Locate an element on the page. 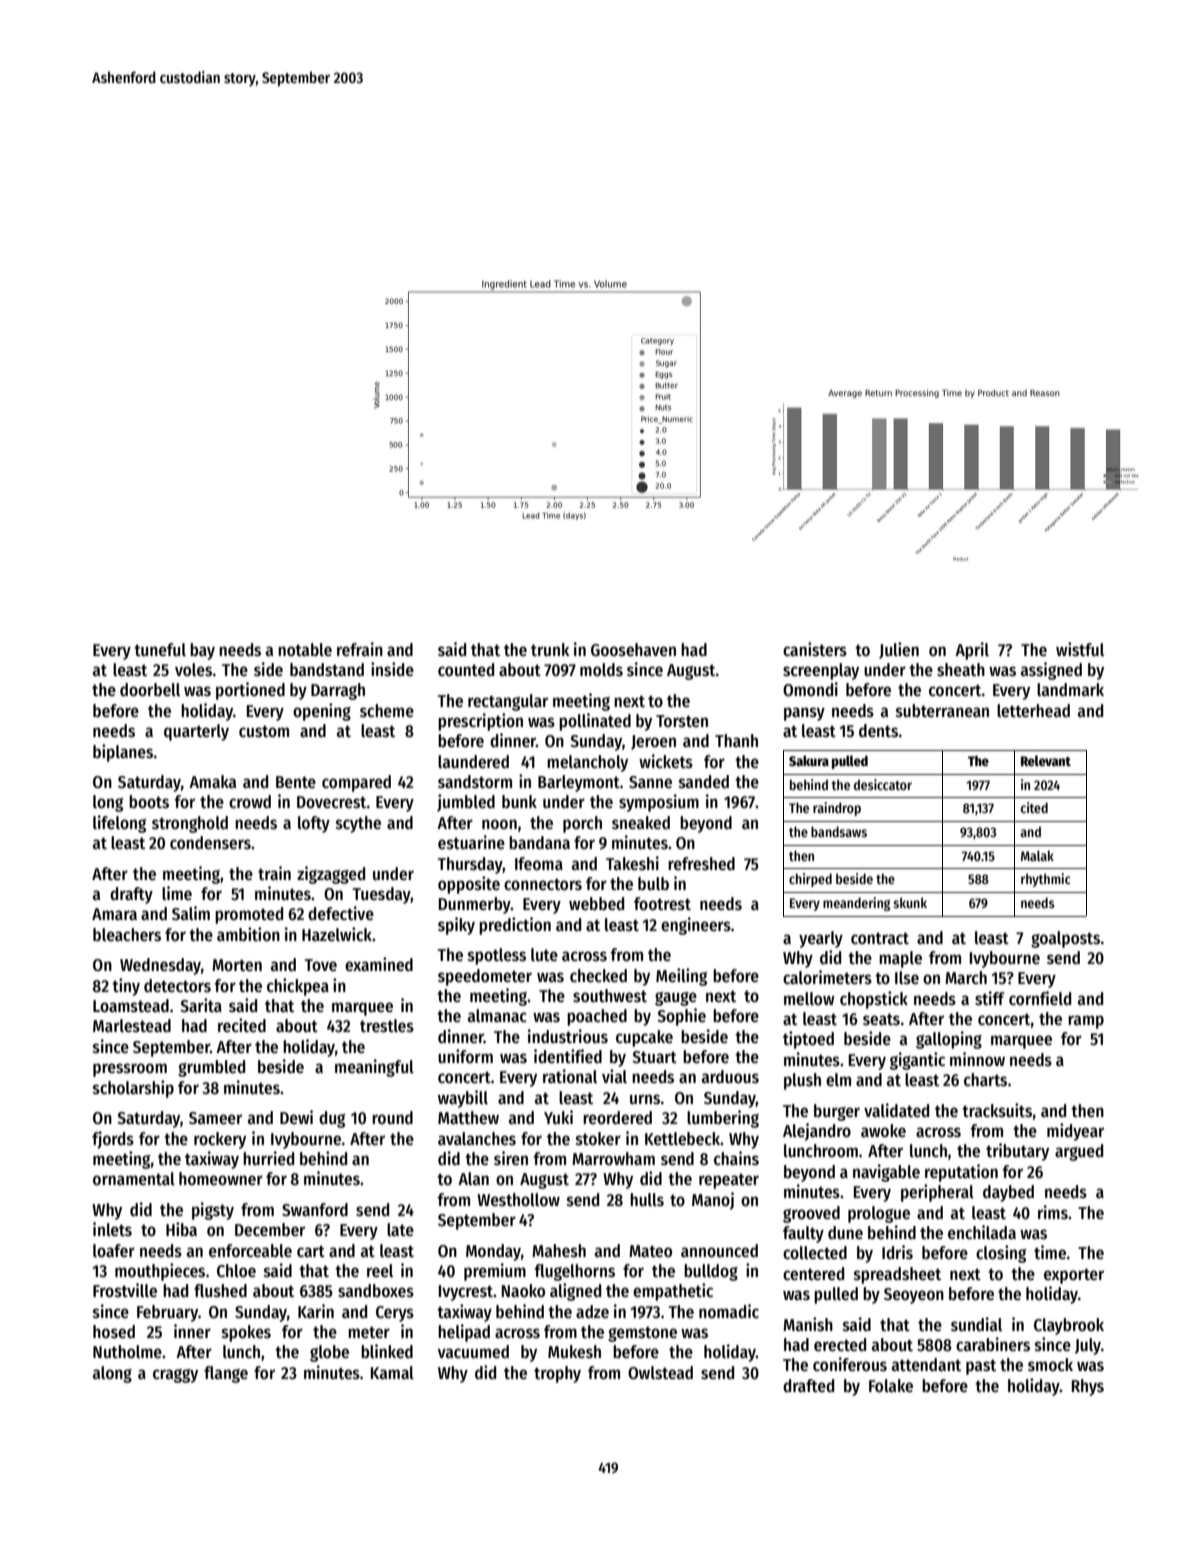 The height and width of the image is (1549, 1197). zigzagged is located at coordinates (331, 875).
